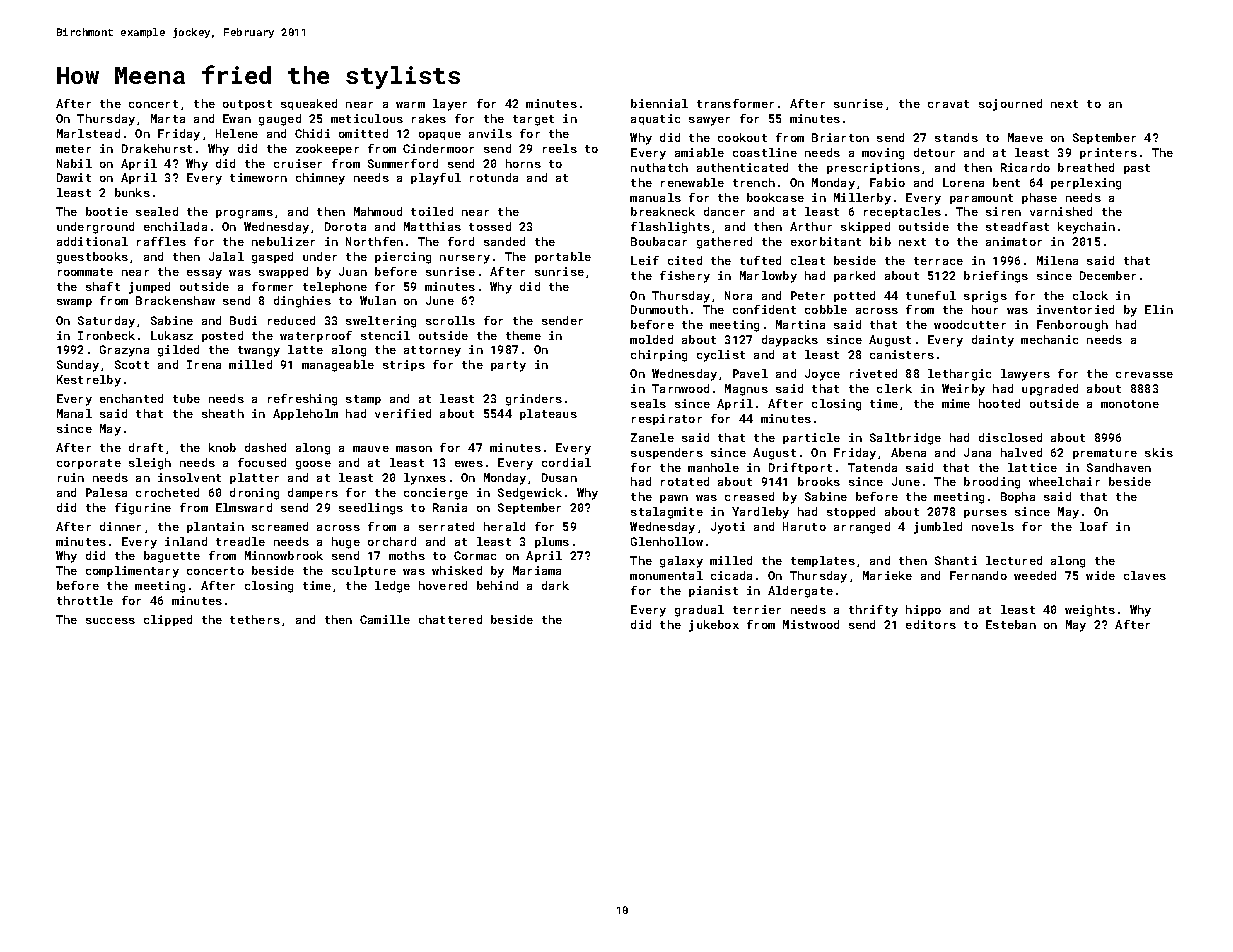 This image has height=952, width=1233. What do you see at coordinates (1100, 575) in the image?
I see `wide` at bounding box center [1100, 575].
